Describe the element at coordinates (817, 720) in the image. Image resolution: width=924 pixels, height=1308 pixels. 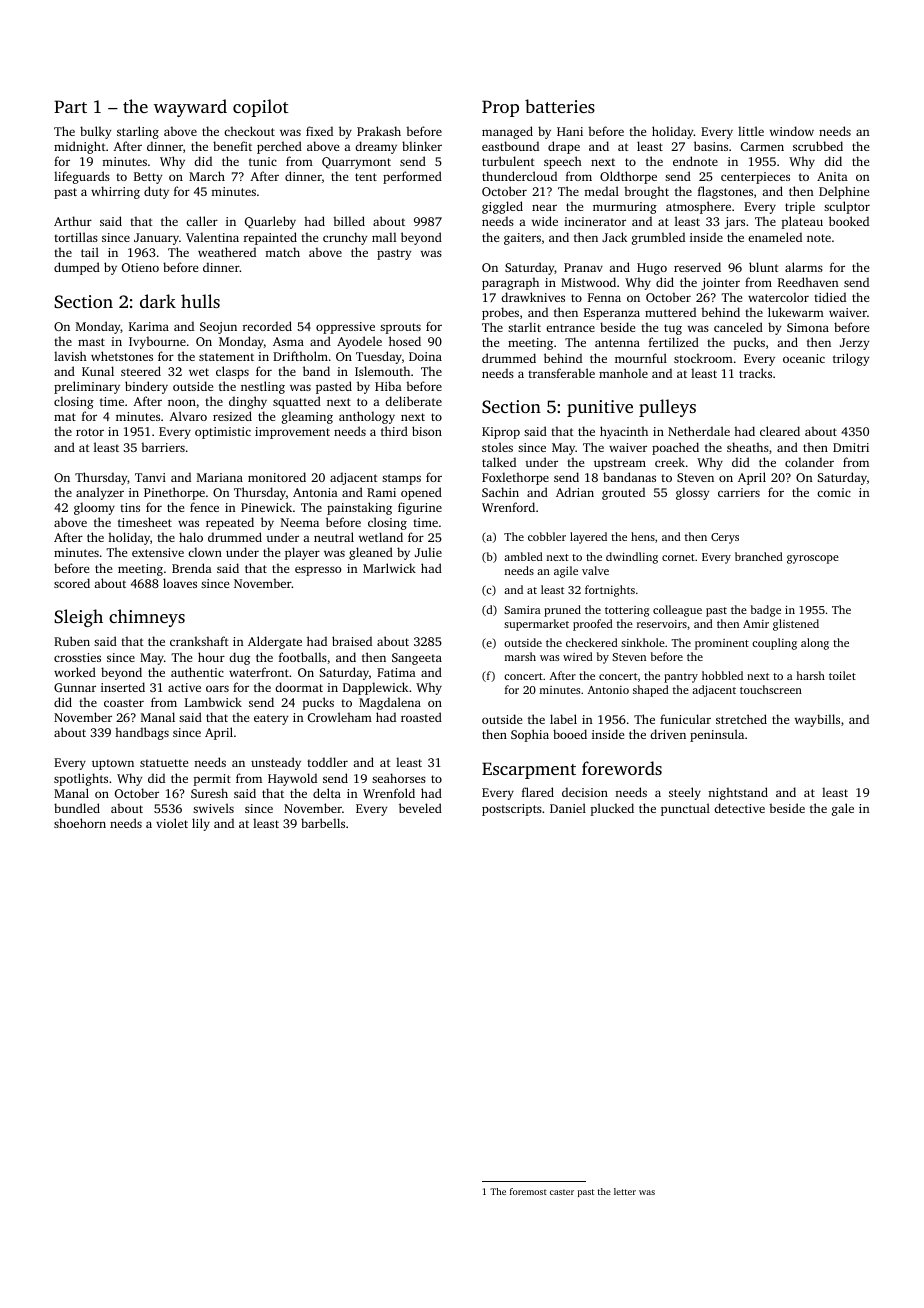
I see `waybills` at that location.
